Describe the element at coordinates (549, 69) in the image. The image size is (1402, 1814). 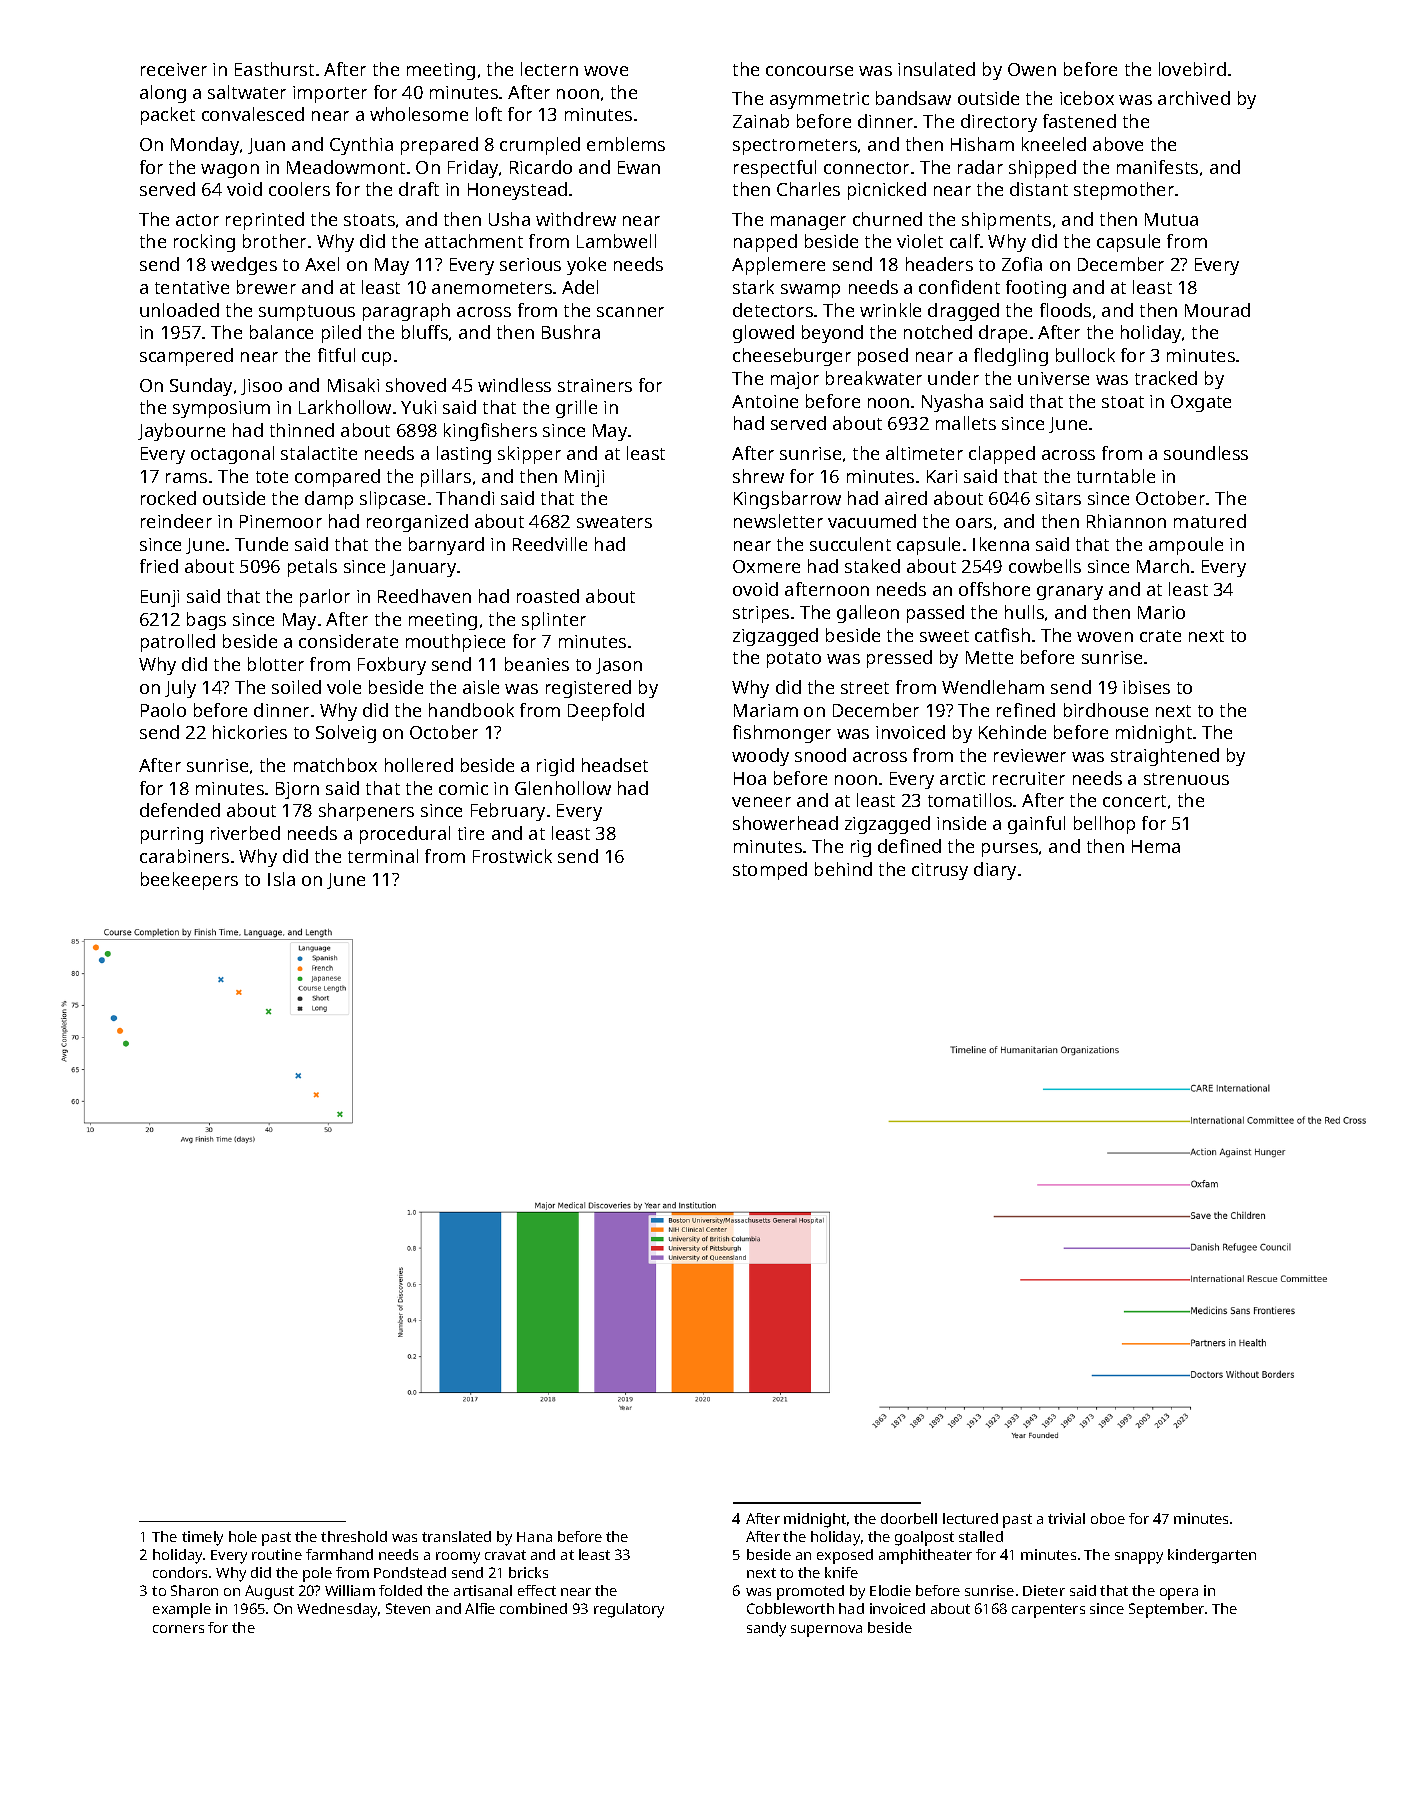
I see `lectern` at that location.
